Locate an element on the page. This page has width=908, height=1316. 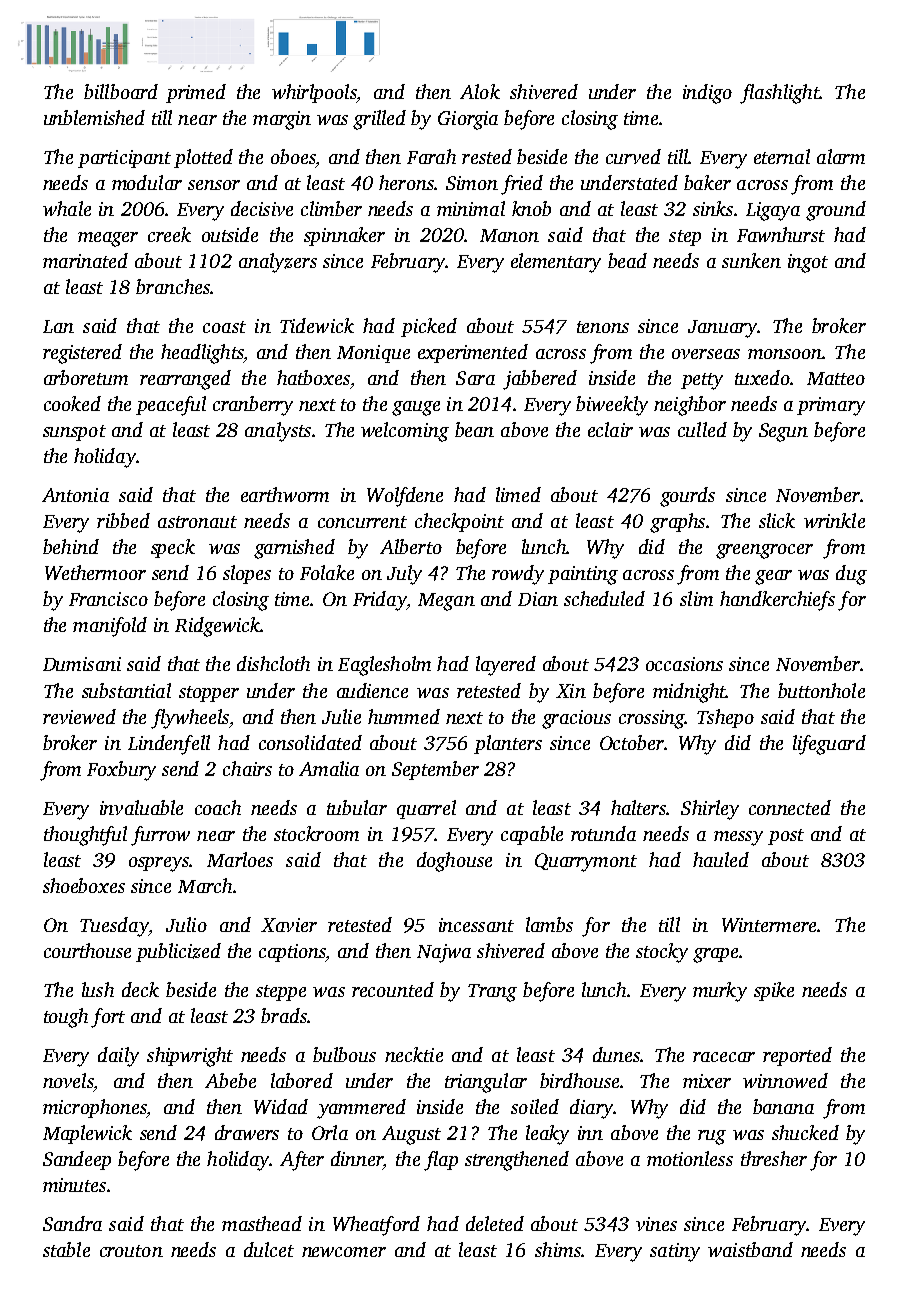
Segun is located at coordinates (783, 432).
